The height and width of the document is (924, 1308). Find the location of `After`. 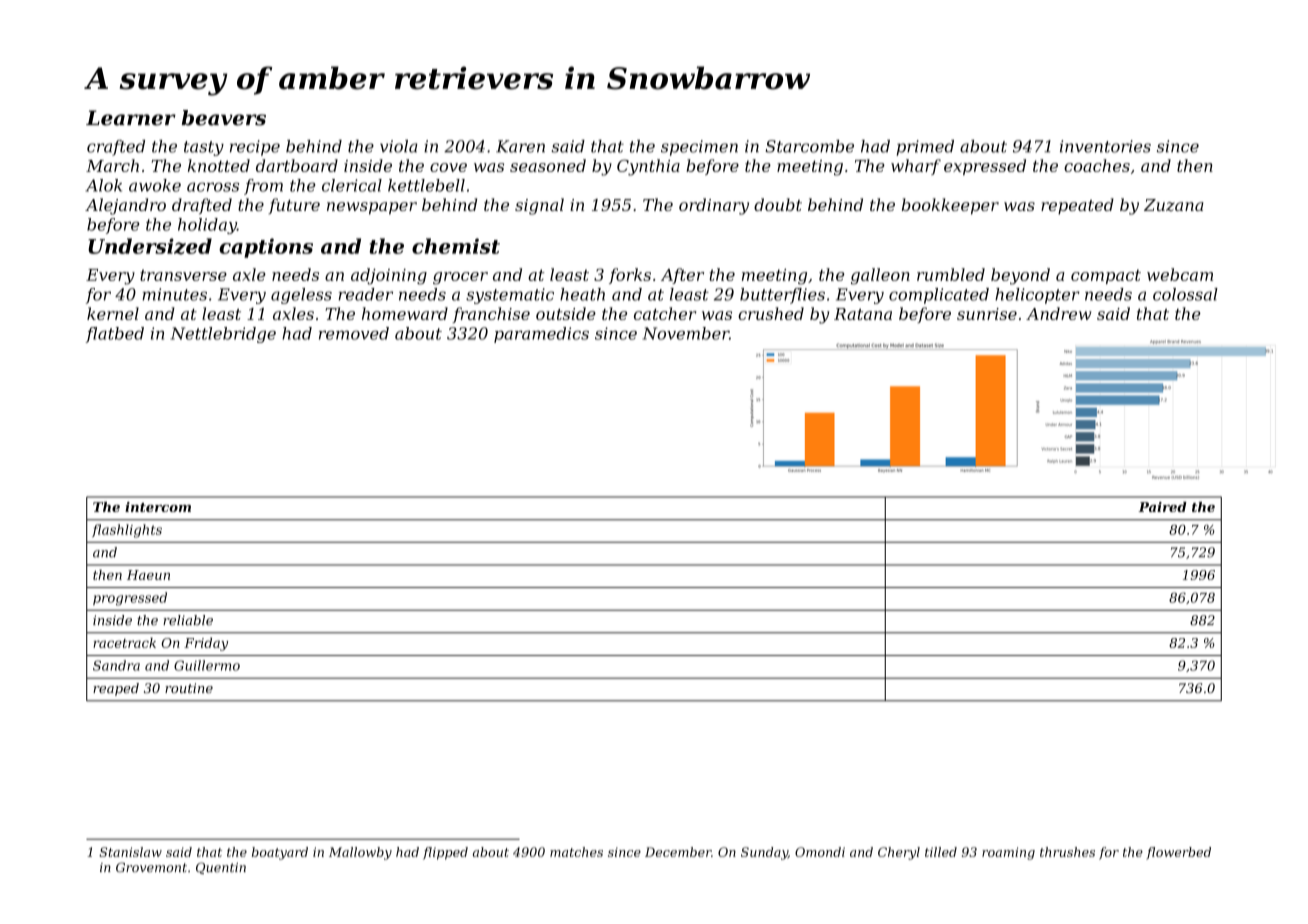

After is located at coordinates (682, 276).
